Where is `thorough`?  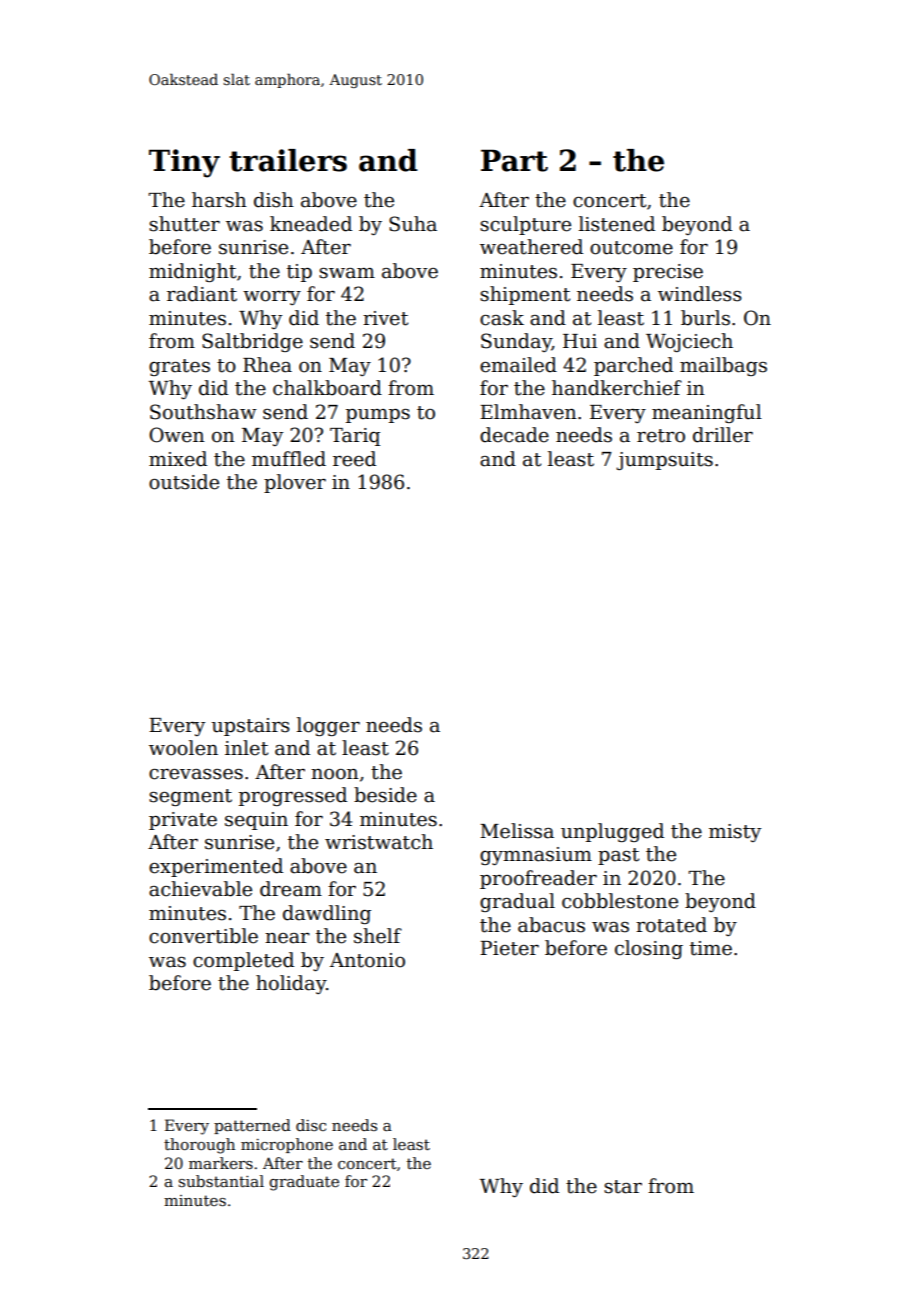
thorough is located at coordinates (199, 1146).
